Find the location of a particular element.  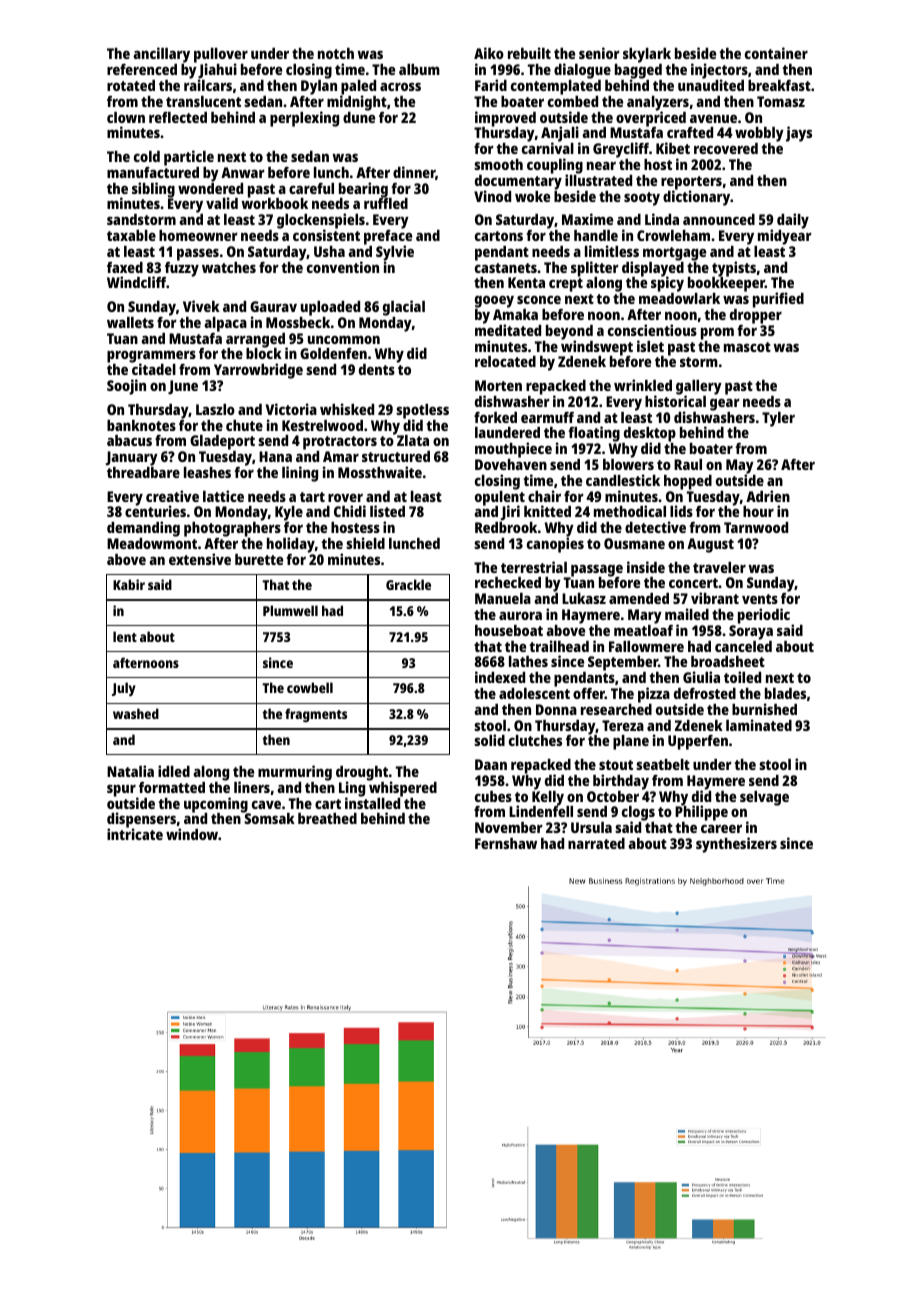

sooty is located at coordinates (642, 199).
